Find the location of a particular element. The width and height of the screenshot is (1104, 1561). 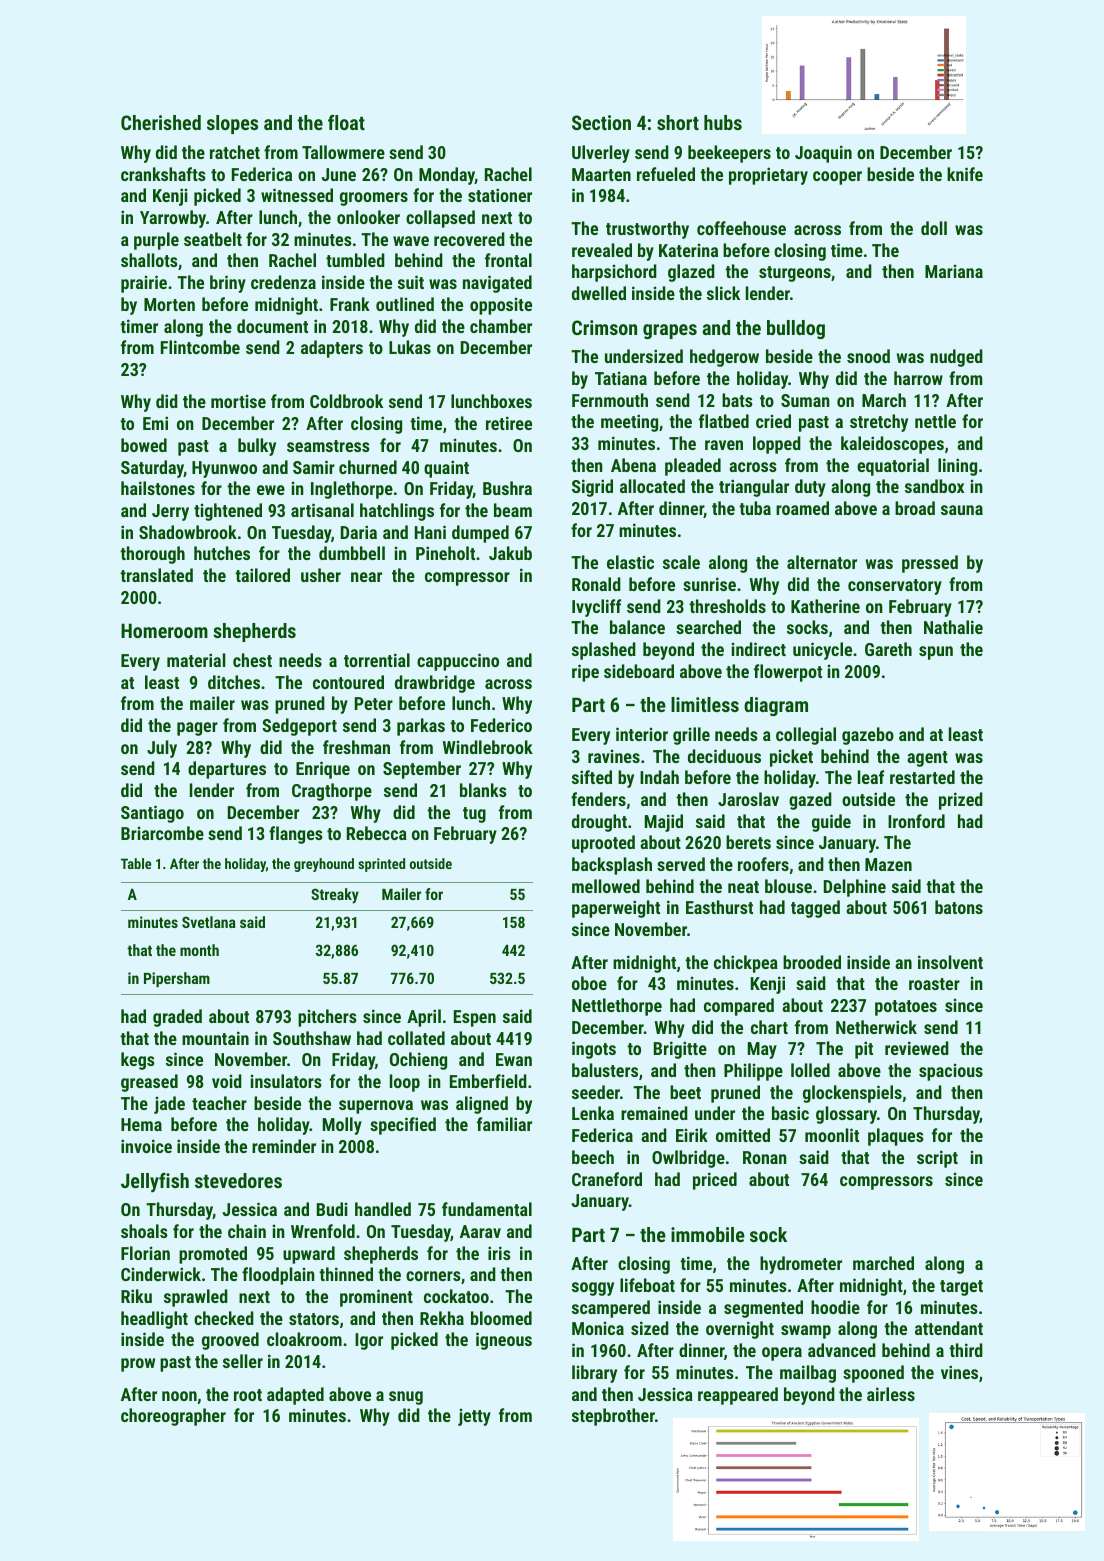

Section is located at coordinates (601, 122).
